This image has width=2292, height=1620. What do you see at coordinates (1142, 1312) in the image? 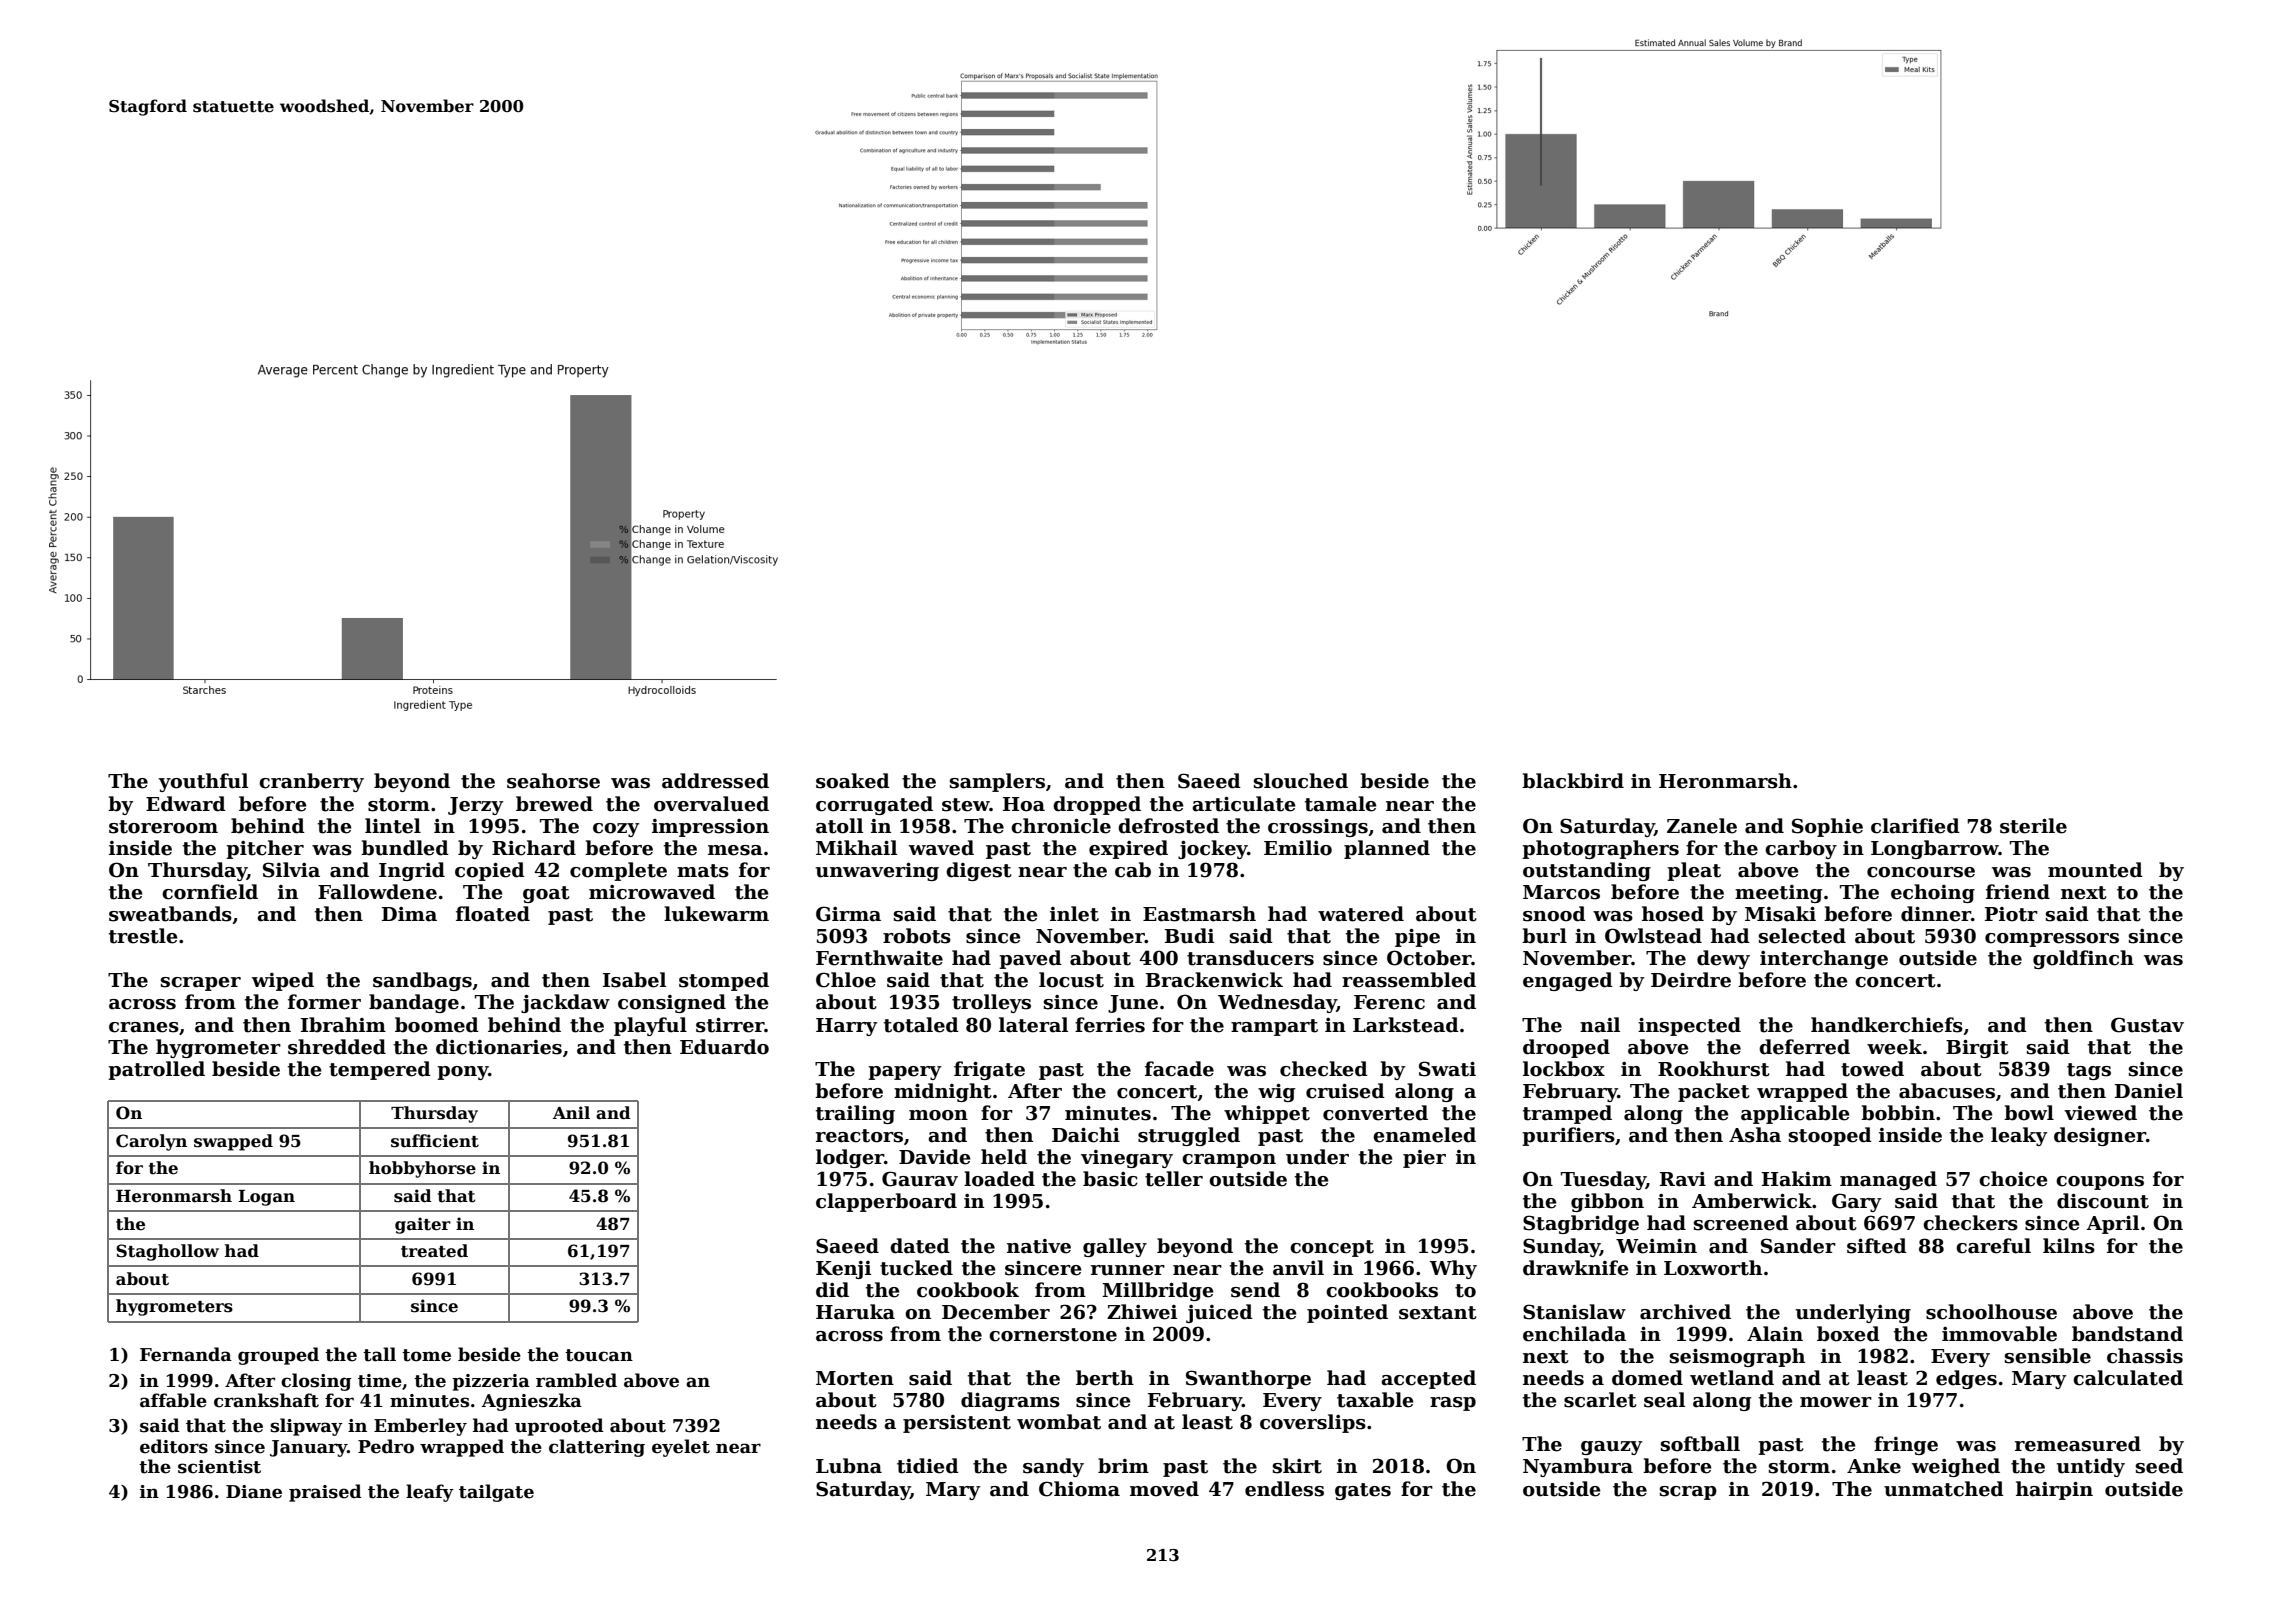
I see `Zhiwei` at bounding box center [1142, 1312].
